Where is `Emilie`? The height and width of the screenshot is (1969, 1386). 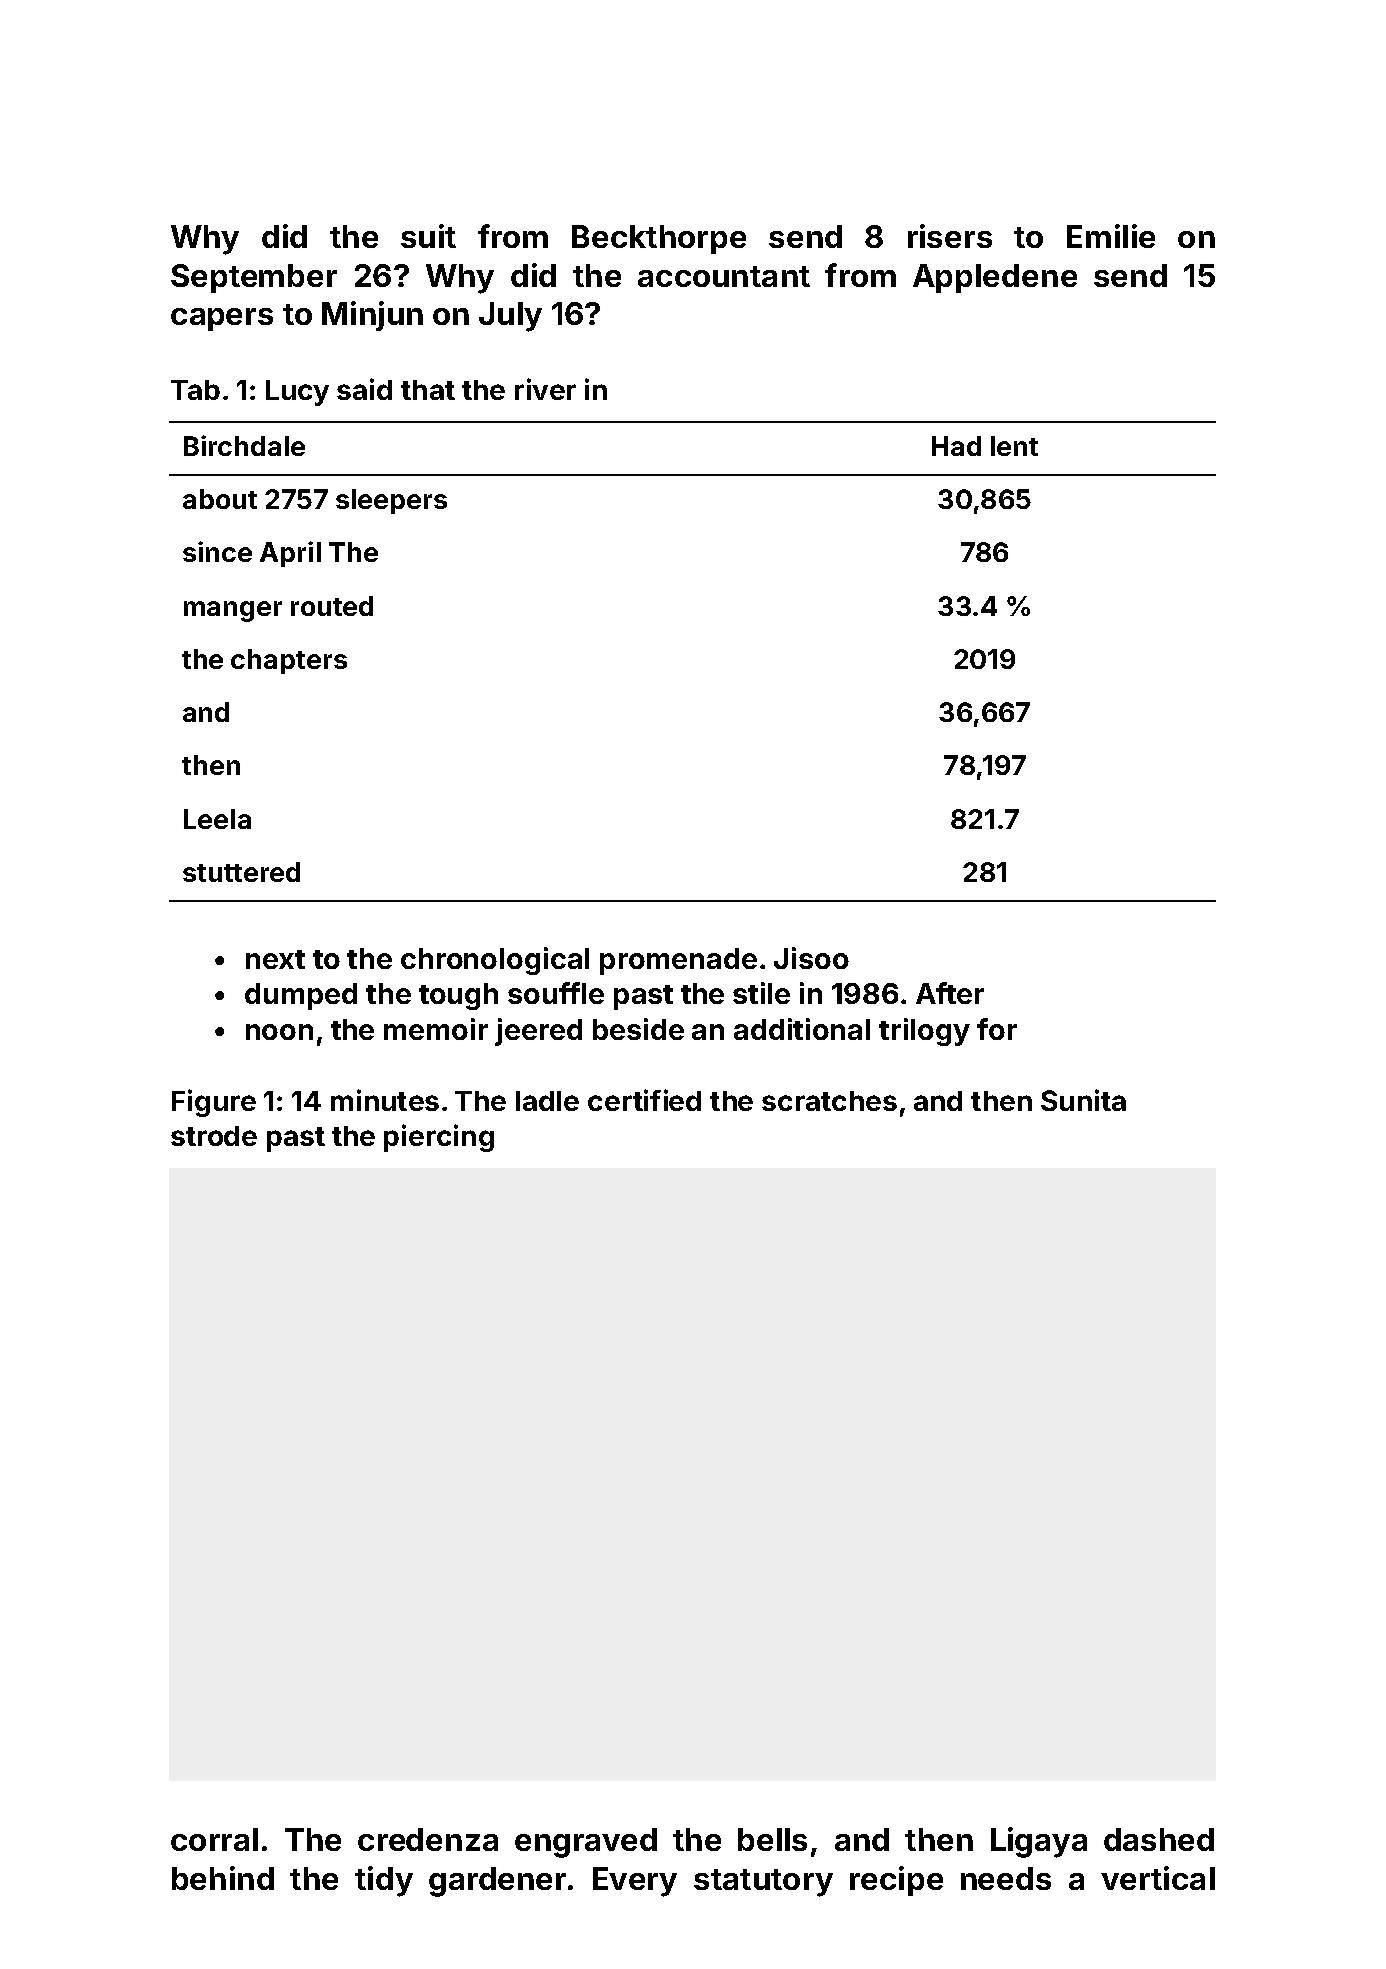 Emilie is located at coordinates (1111, 236).
